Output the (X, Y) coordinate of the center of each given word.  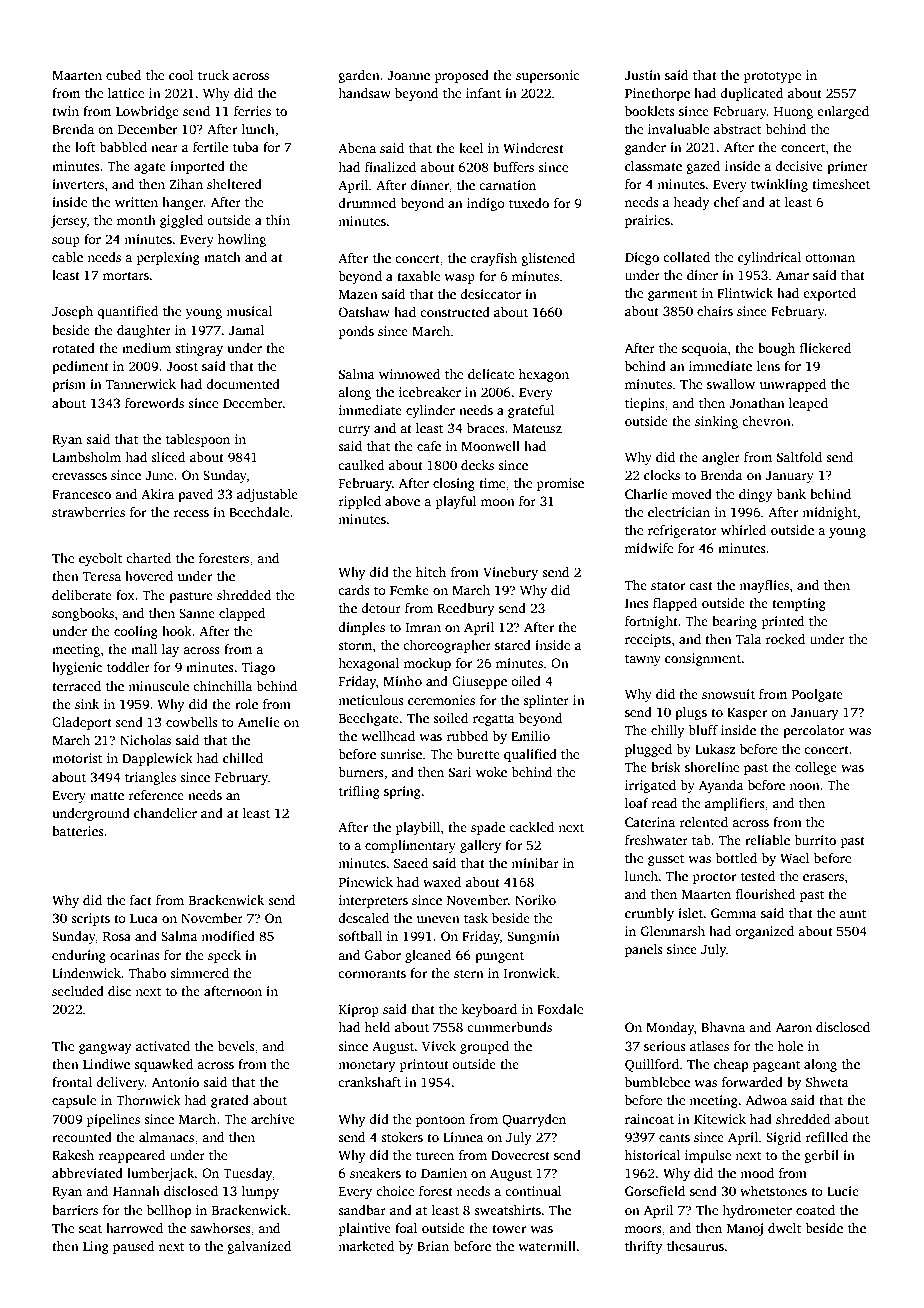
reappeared (132, 1156)
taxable (418, 276)
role (246, 704)
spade (488, 828)
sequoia (704, 349)
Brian (433, 1246)
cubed (123, 75)
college (816, 768)
